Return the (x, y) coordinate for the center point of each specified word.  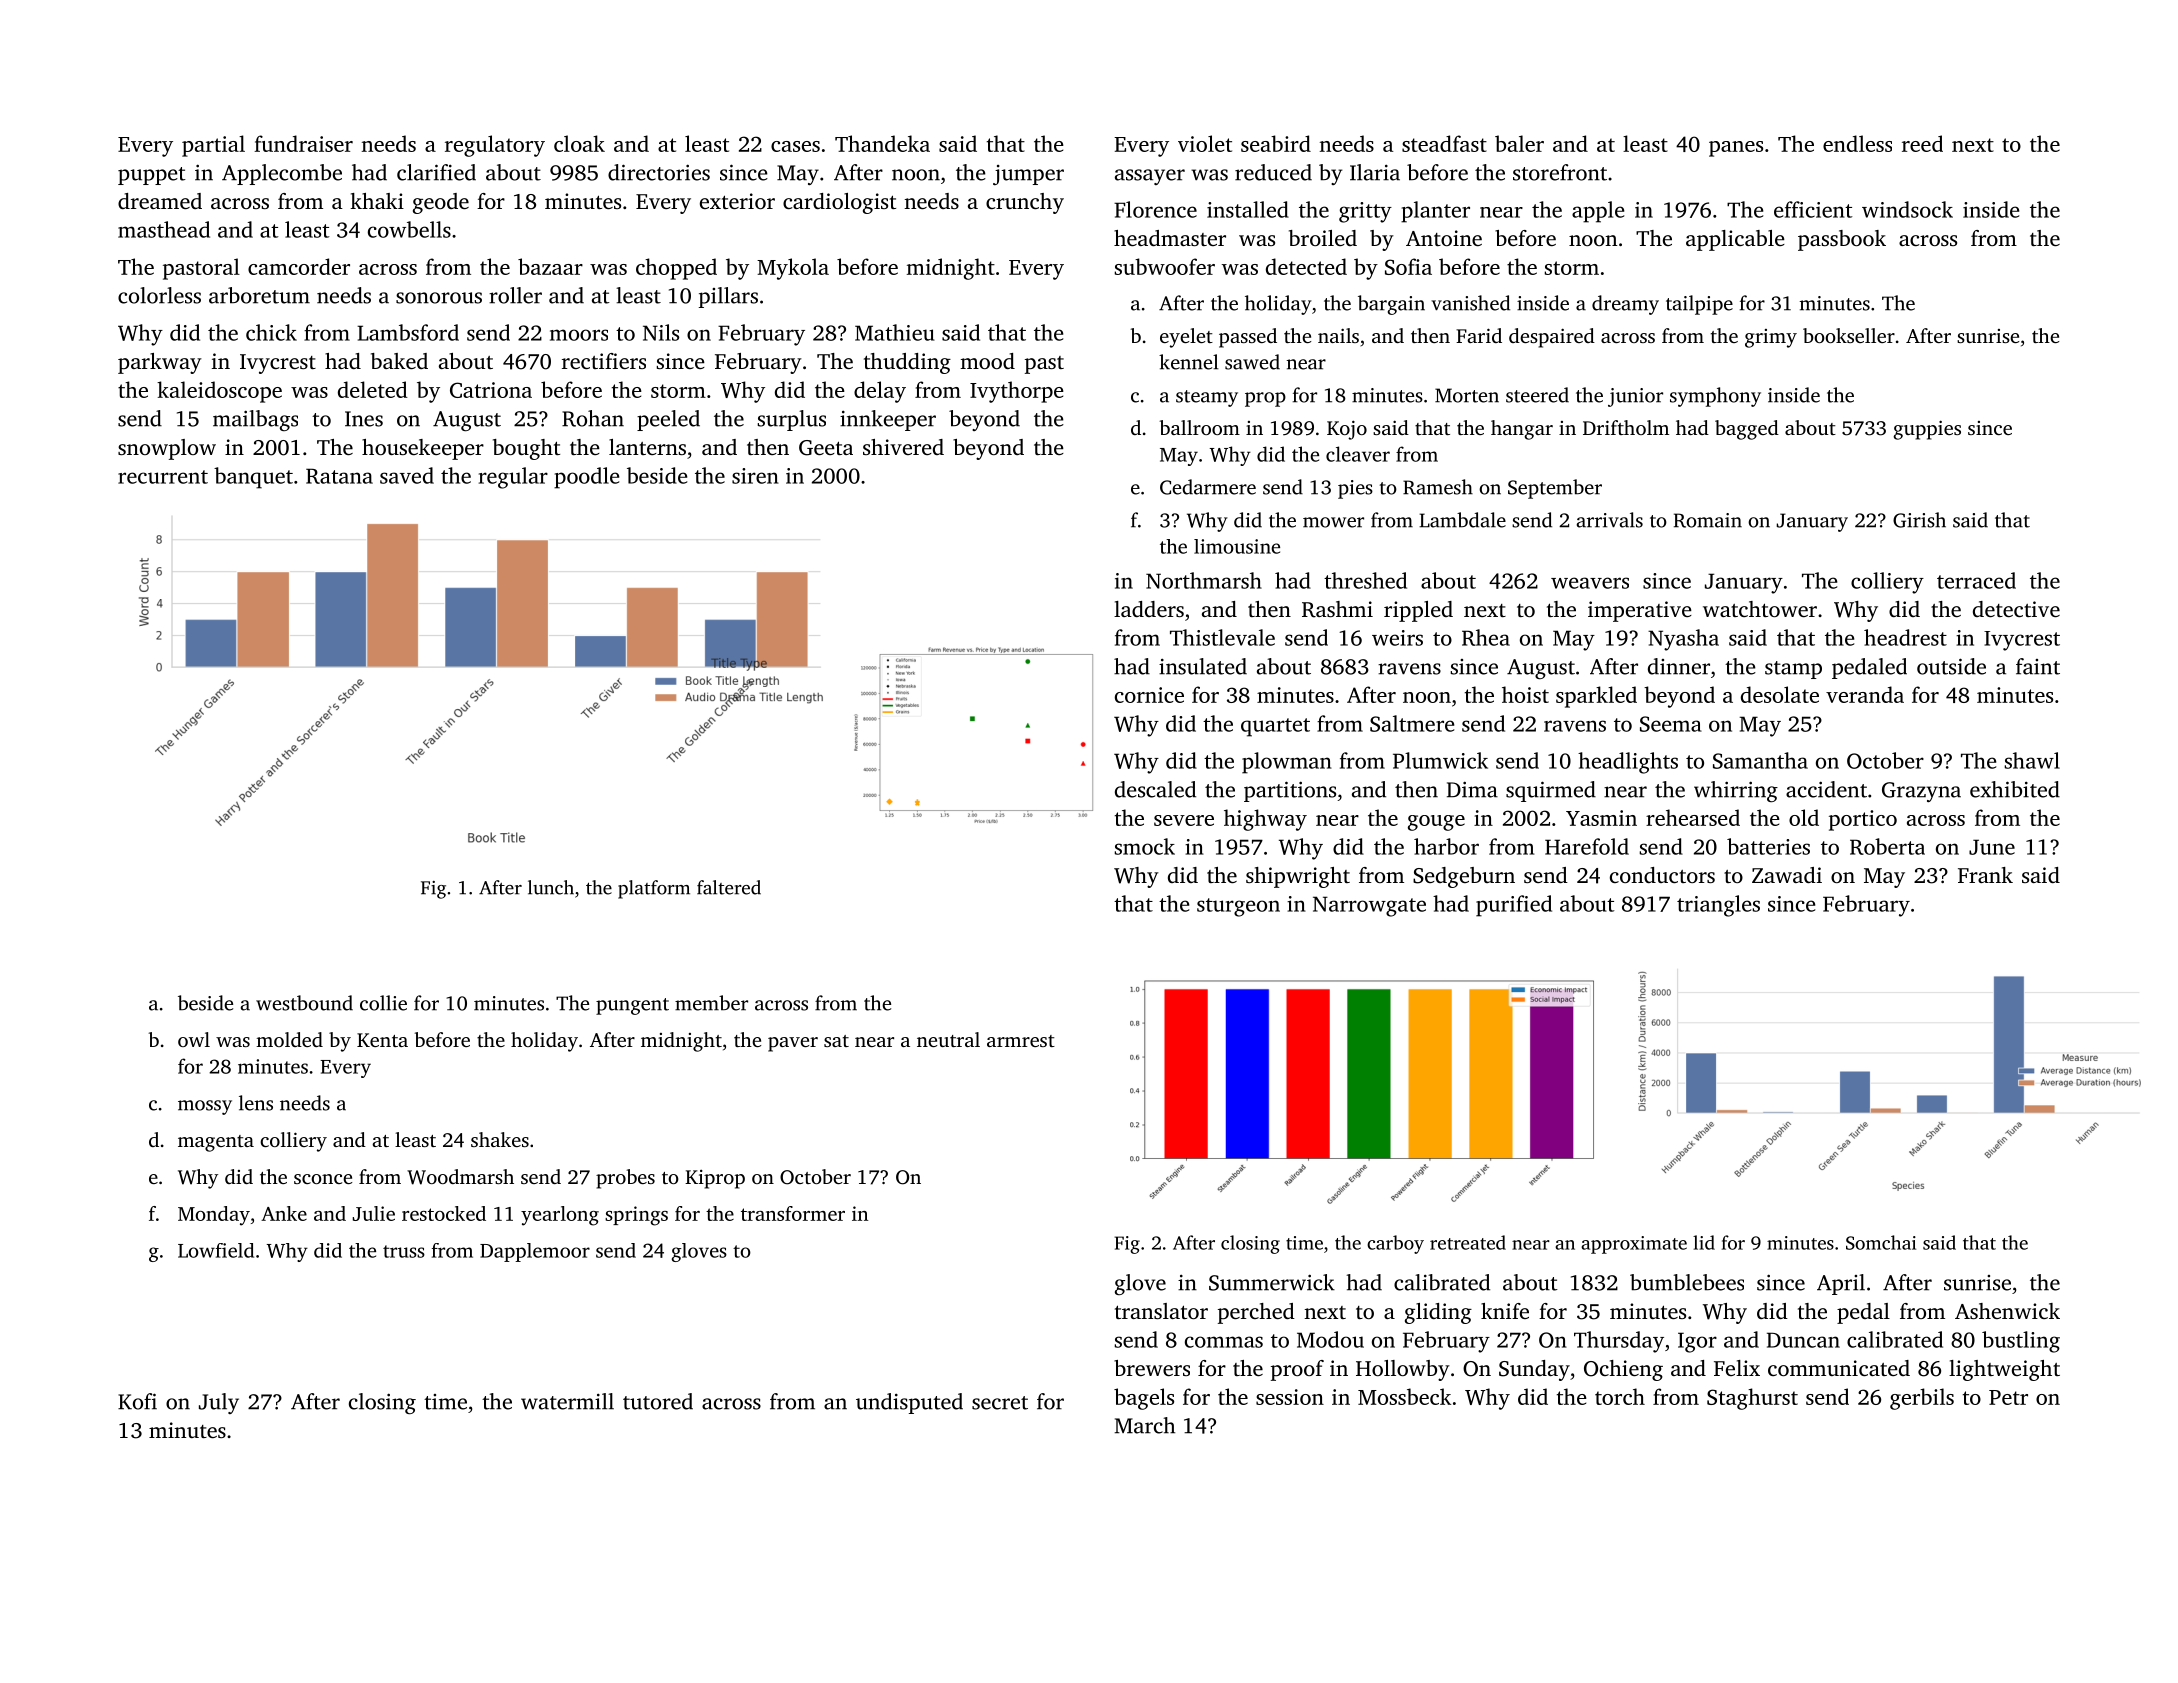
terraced (1976, 580)
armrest (1021, 1041)
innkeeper (888, 420)
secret (1000, 1403)
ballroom (1199, 427)
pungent (632, 1006)
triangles (1718, 906)
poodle (586, 478)
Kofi (137, 1401)
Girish (1919, 520)
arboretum (259, 295)
